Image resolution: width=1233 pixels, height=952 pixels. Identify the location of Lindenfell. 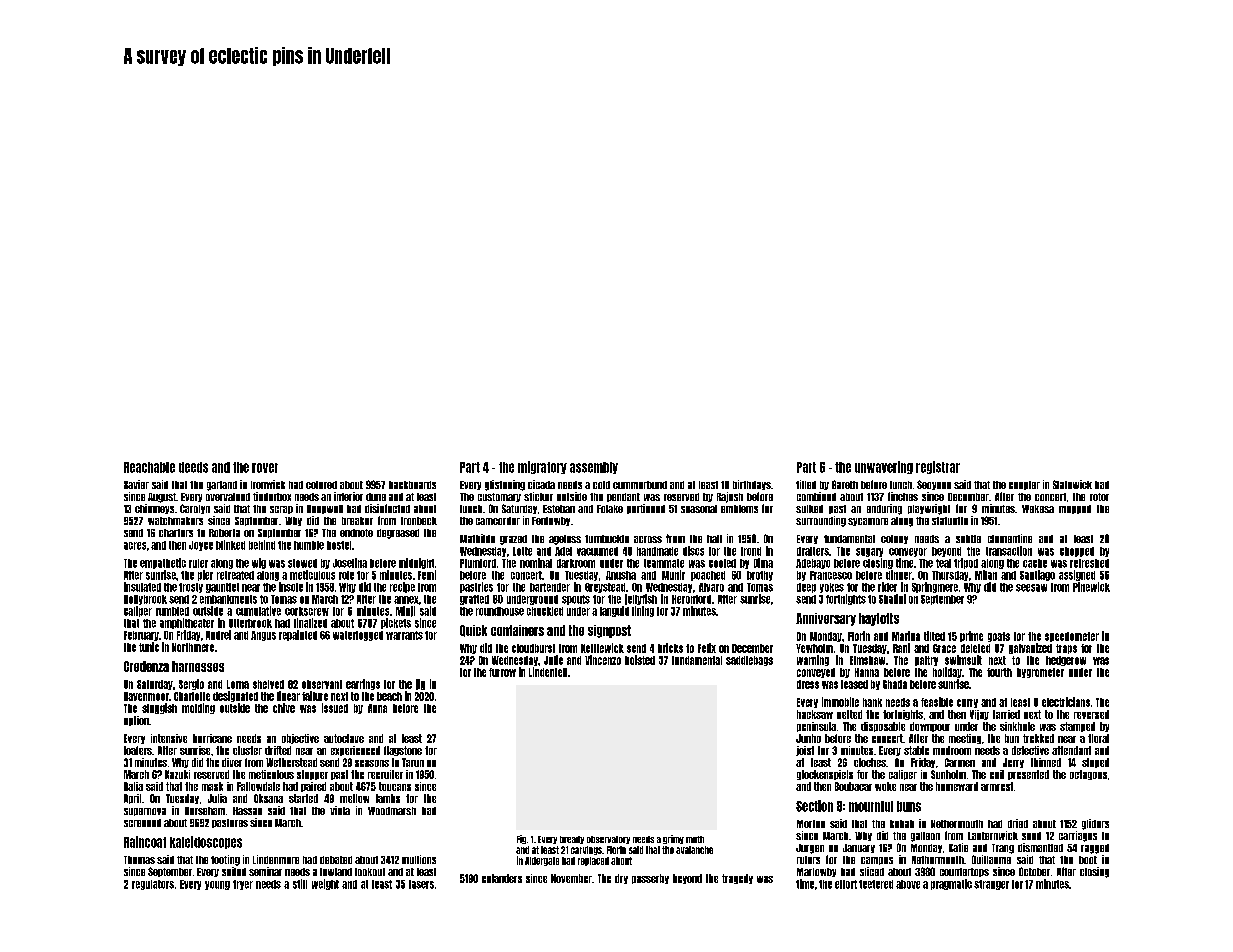
(548, 672).
